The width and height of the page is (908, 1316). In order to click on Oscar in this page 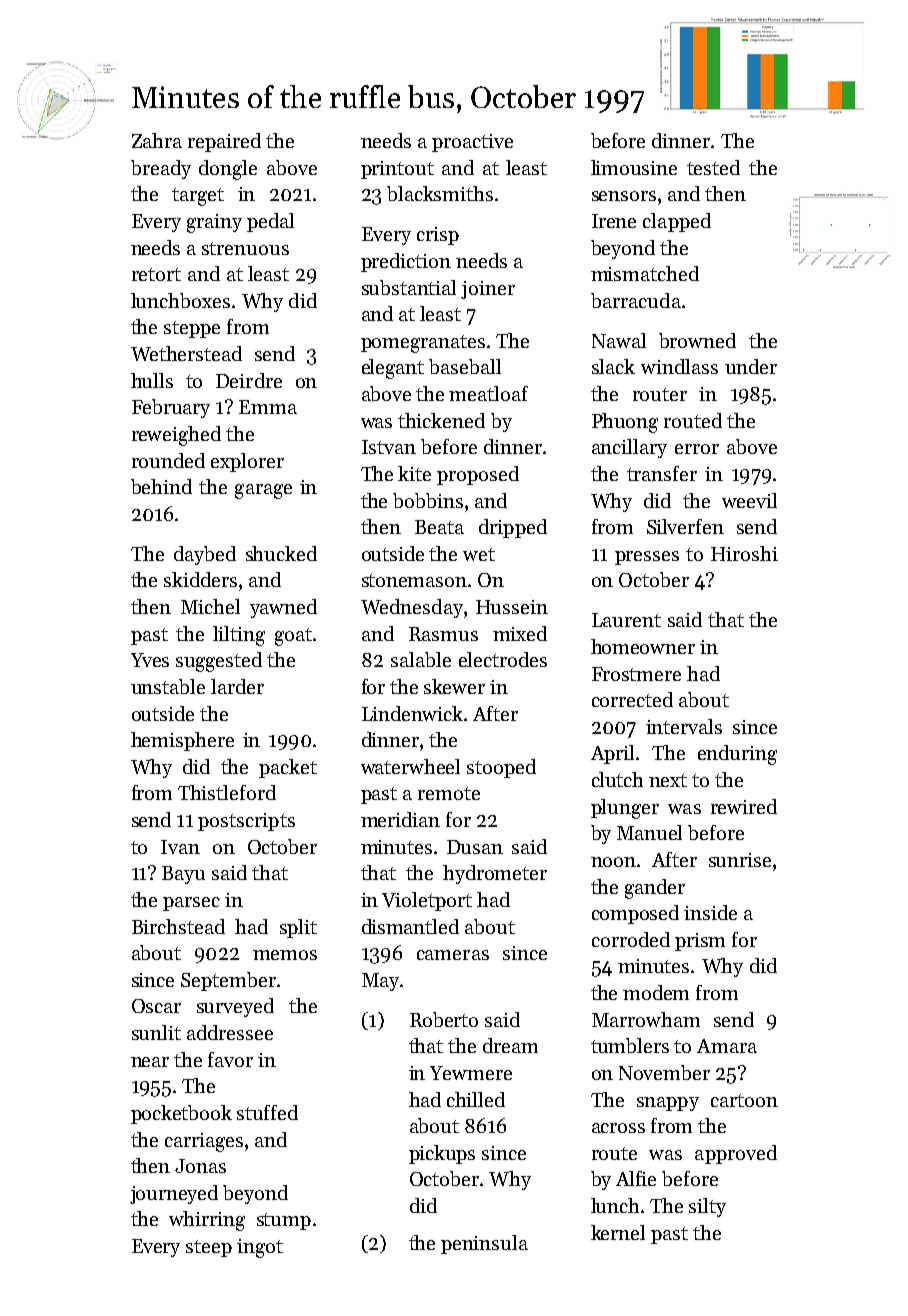, I will do `click(156, 1006)`.
